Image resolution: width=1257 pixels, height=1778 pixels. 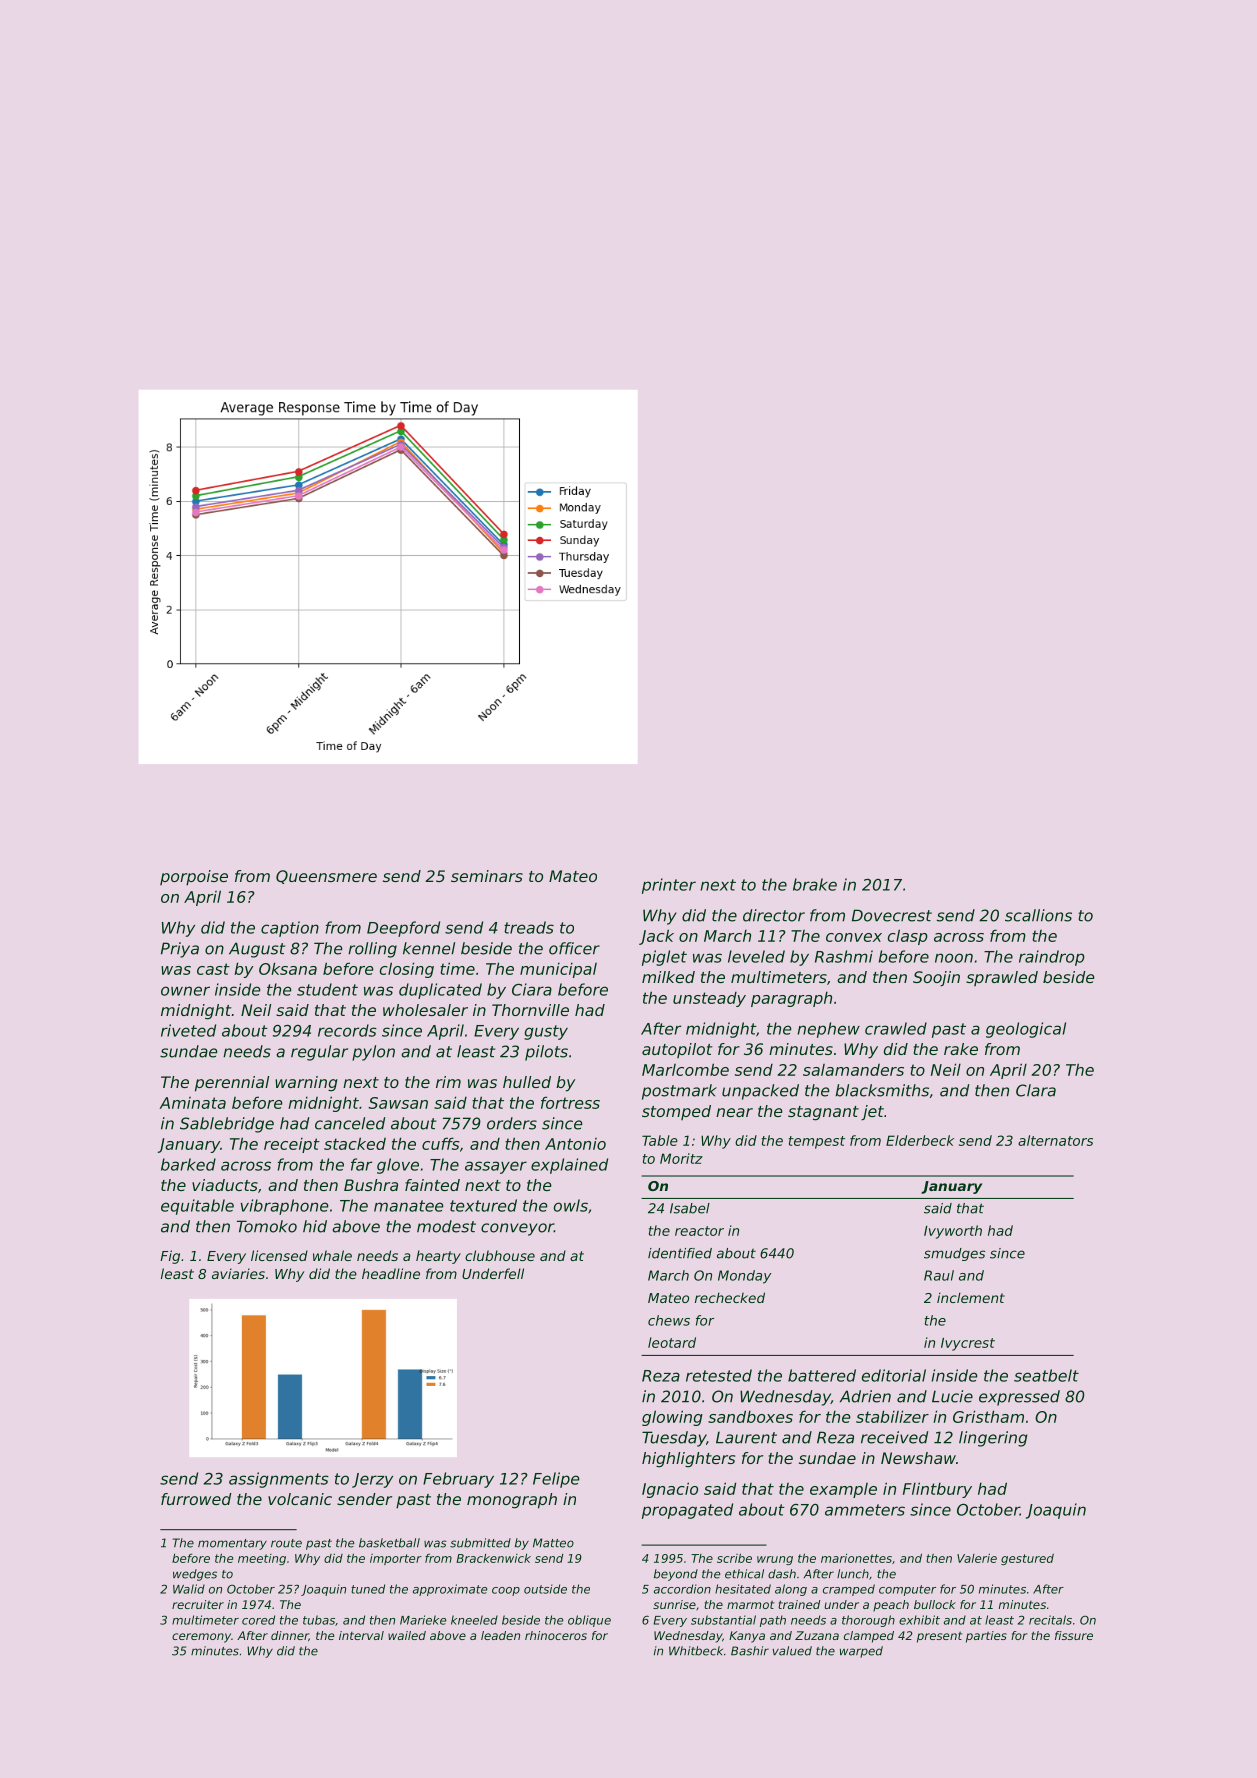 What do you see at coordinates (993, 1439) in the document?
I see `lingering` at bounding box center [993, 1439].
